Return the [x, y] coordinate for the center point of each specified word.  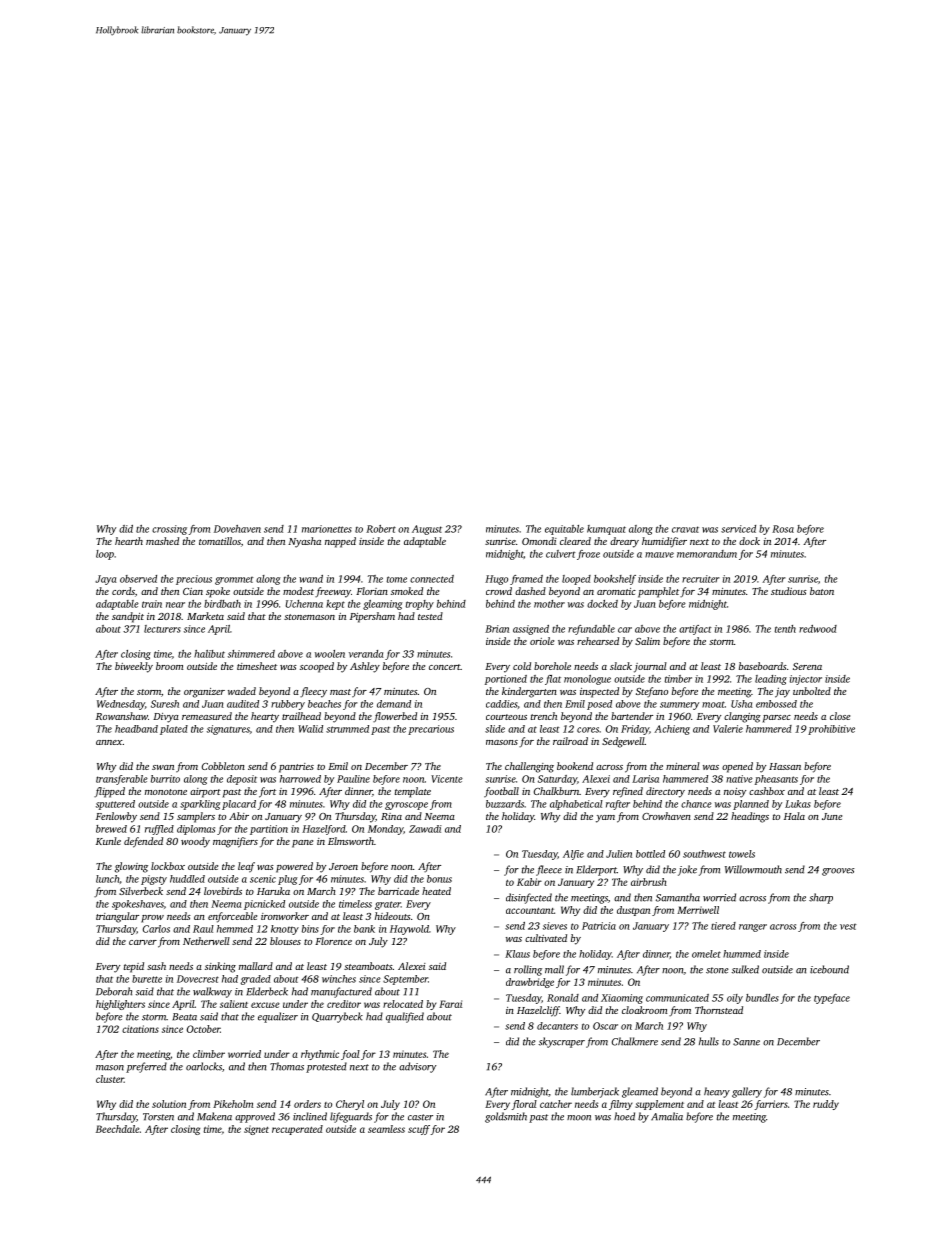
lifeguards [351, 1117]
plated [174, 730]
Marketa [205, 616]
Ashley [365, 667]
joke [687, 870]
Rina [391, 816]
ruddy [826, 1105]
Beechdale [118, 1129]
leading [771, 680]
